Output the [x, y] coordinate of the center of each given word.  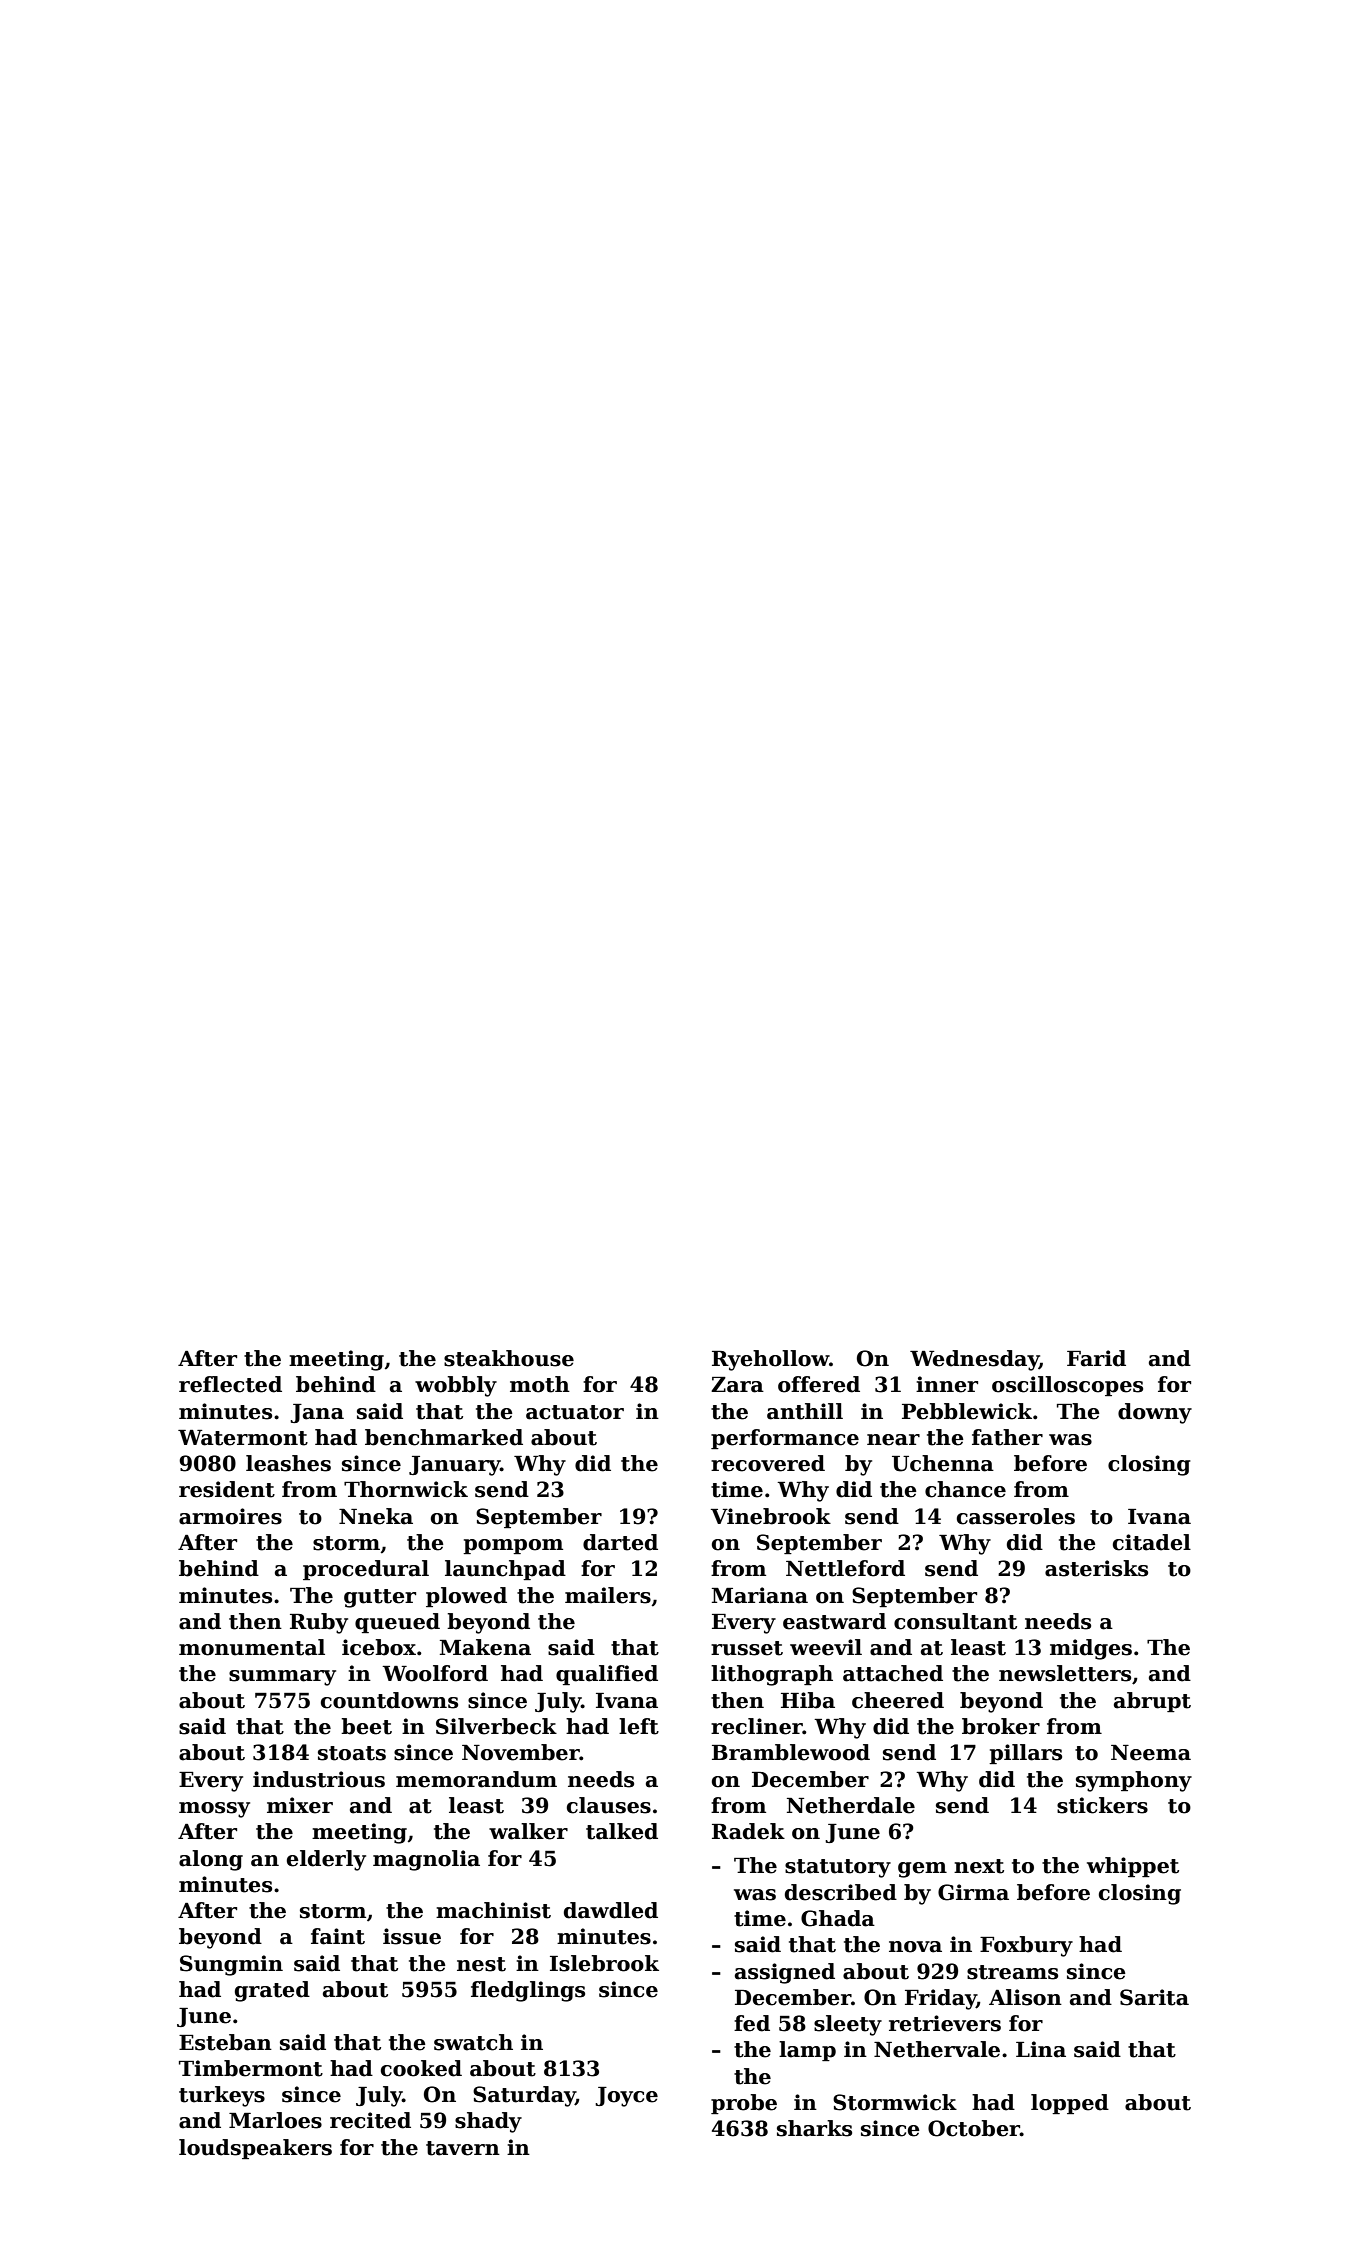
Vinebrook [771, 1516]
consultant [955, 1621]
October [974, 2128]
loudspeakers [255, 2149]
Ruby [319, 1623]
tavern [463, 2148]
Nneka [376, 1516]
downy [1155, 1413]
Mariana [760, 1595]
